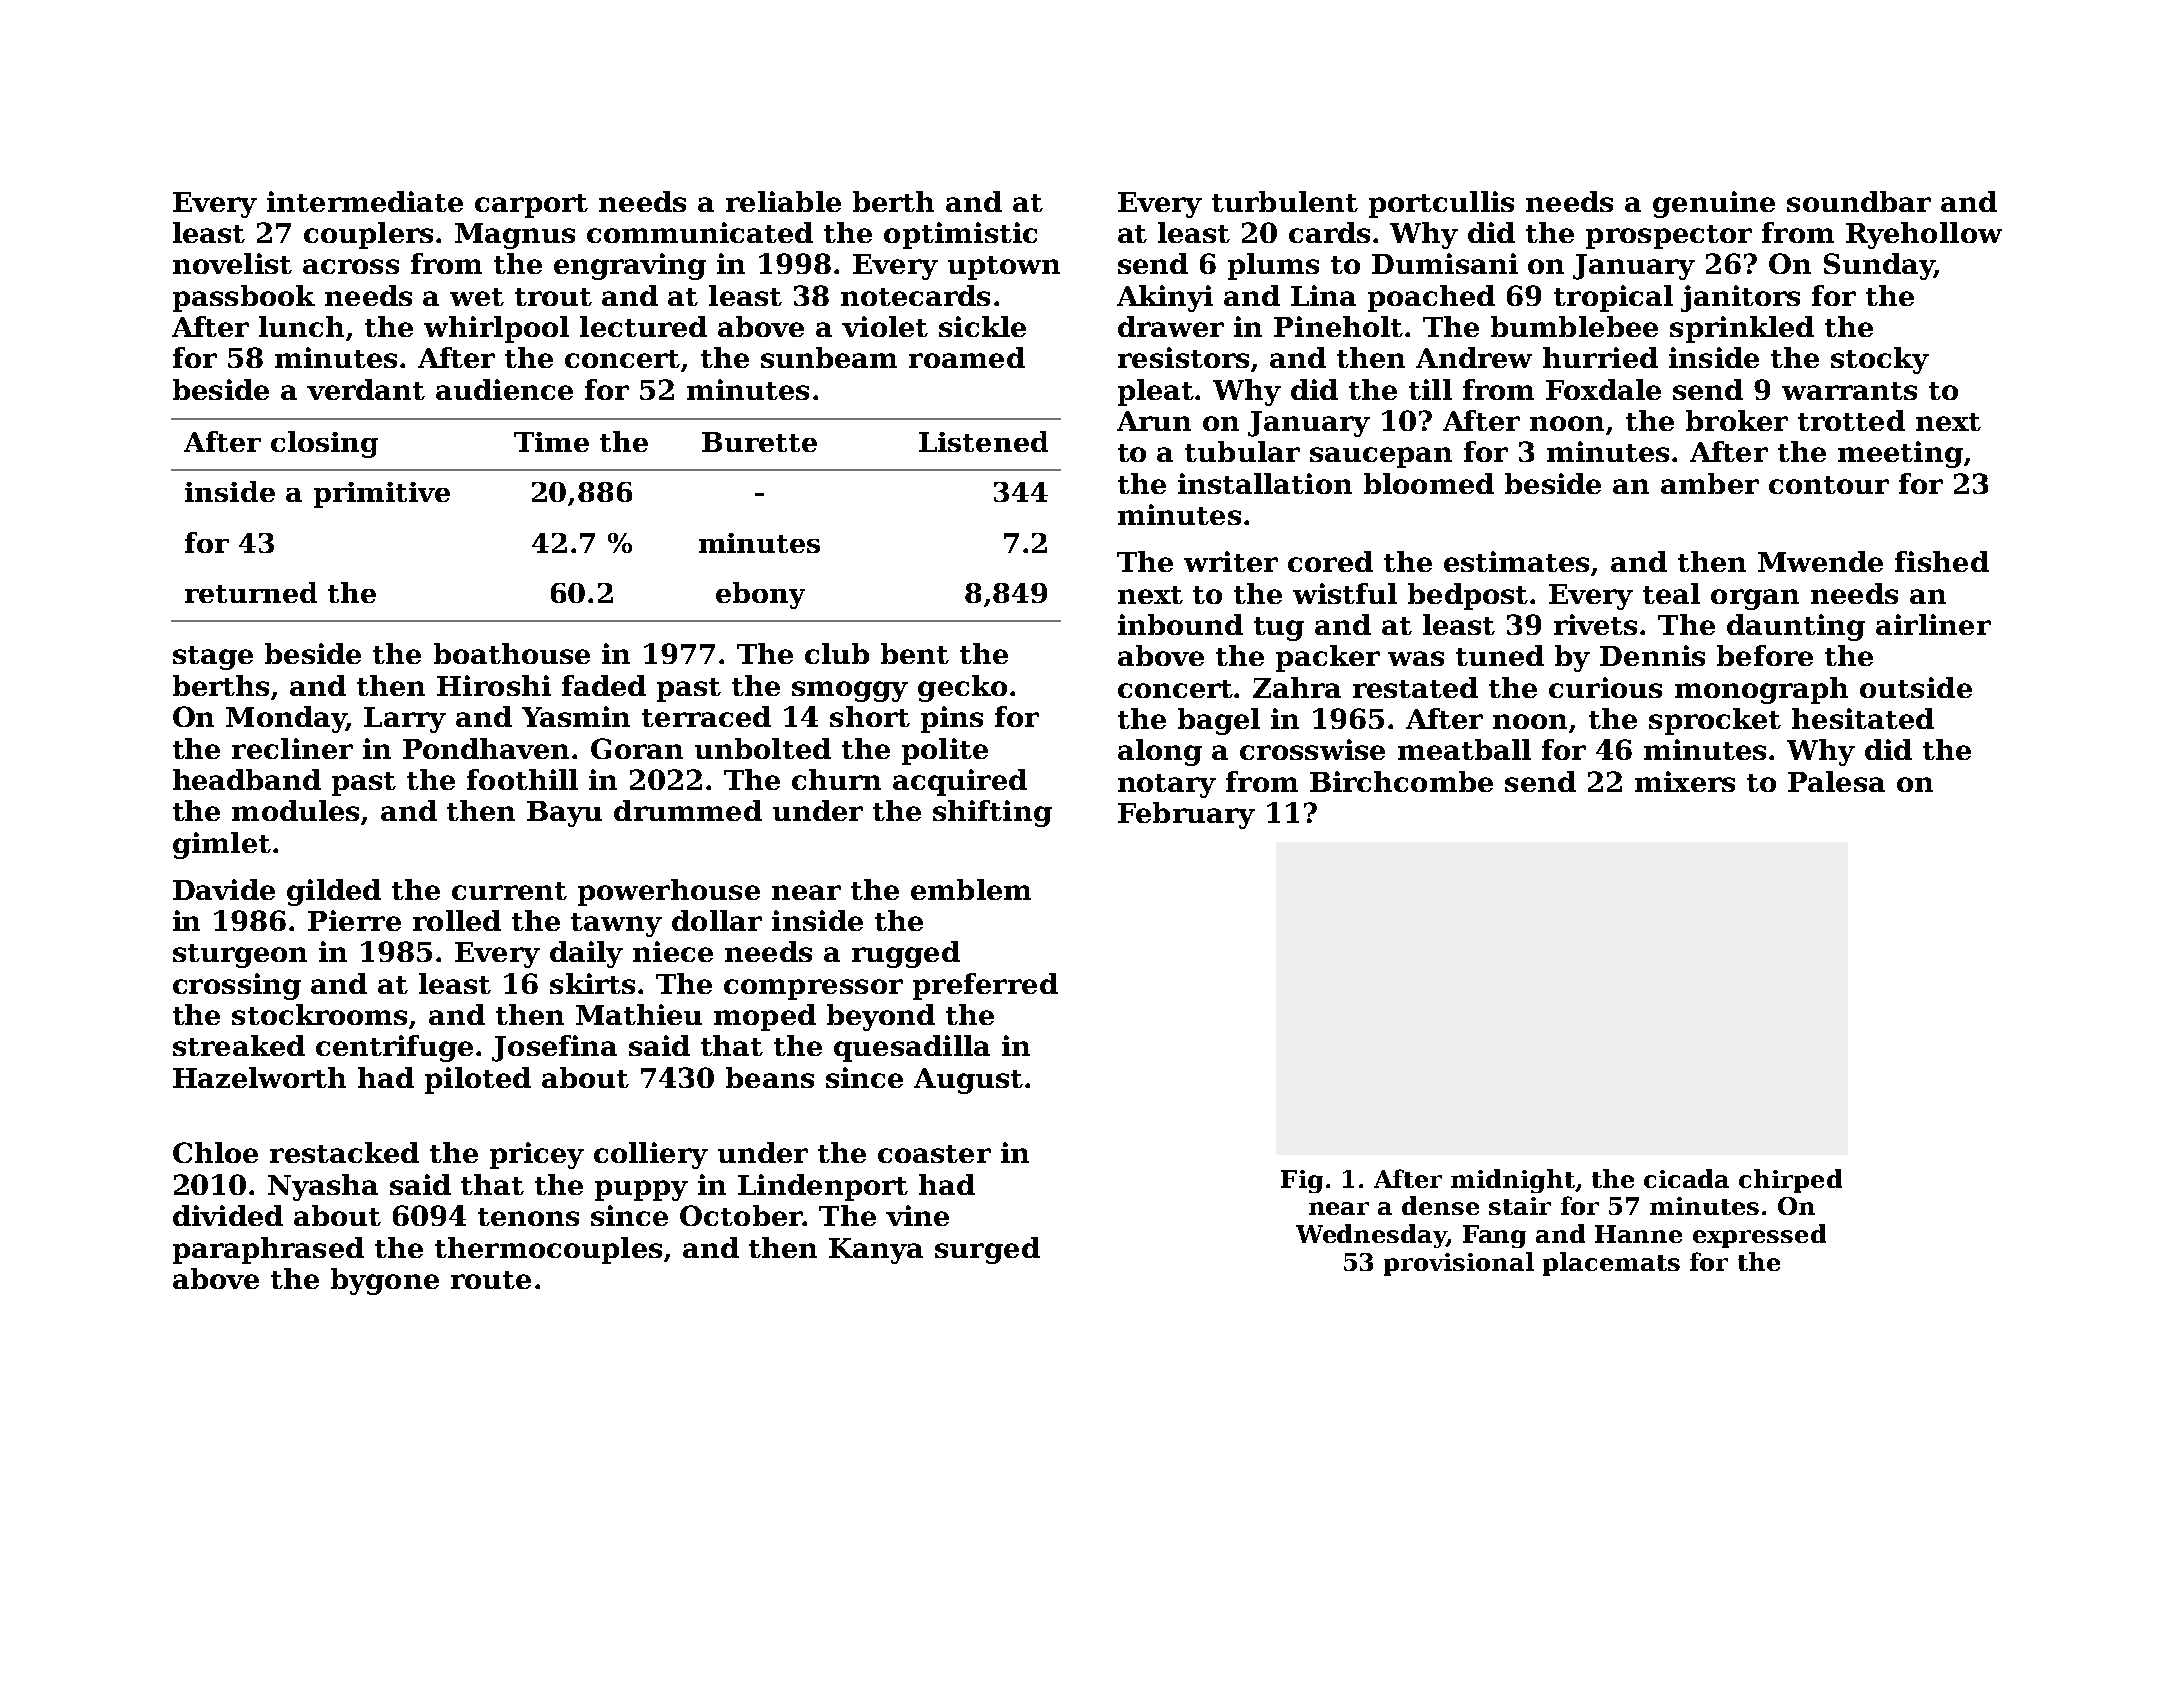 This screenshot has height=1683, width=2178. I want to click on till, so click(1430, 389).
